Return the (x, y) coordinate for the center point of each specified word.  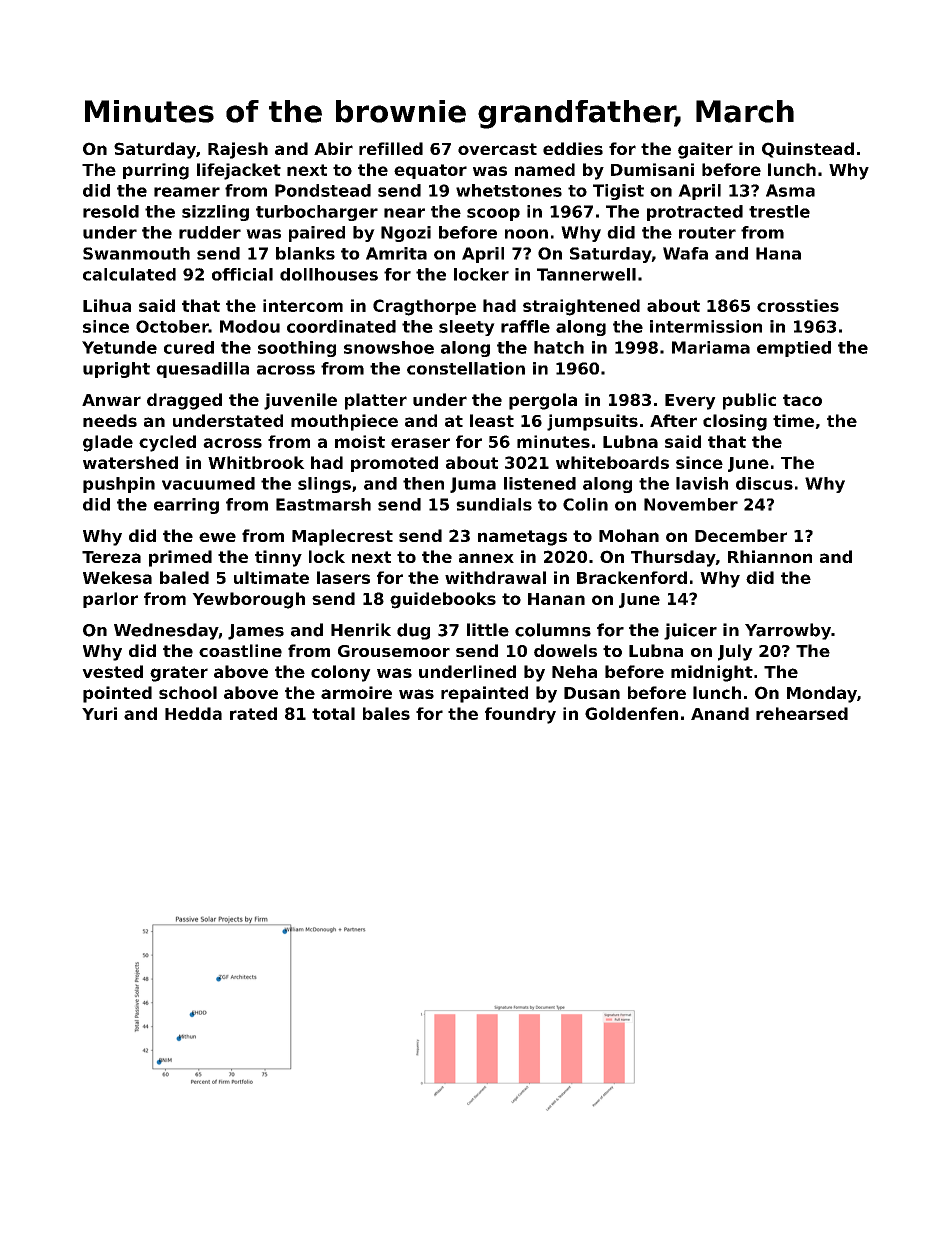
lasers (343, 577)
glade (108, 443)
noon (526, 234)
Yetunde (119, 347)
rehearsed (802, 713)
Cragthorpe (424, 307)
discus (764, 483)
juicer (690, 631)
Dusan (592, 693)
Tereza (111, 557)
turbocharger (317, 213)
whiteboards (612, 462)
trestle (779, 211)
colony (341, 673)
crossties (798, 305)
